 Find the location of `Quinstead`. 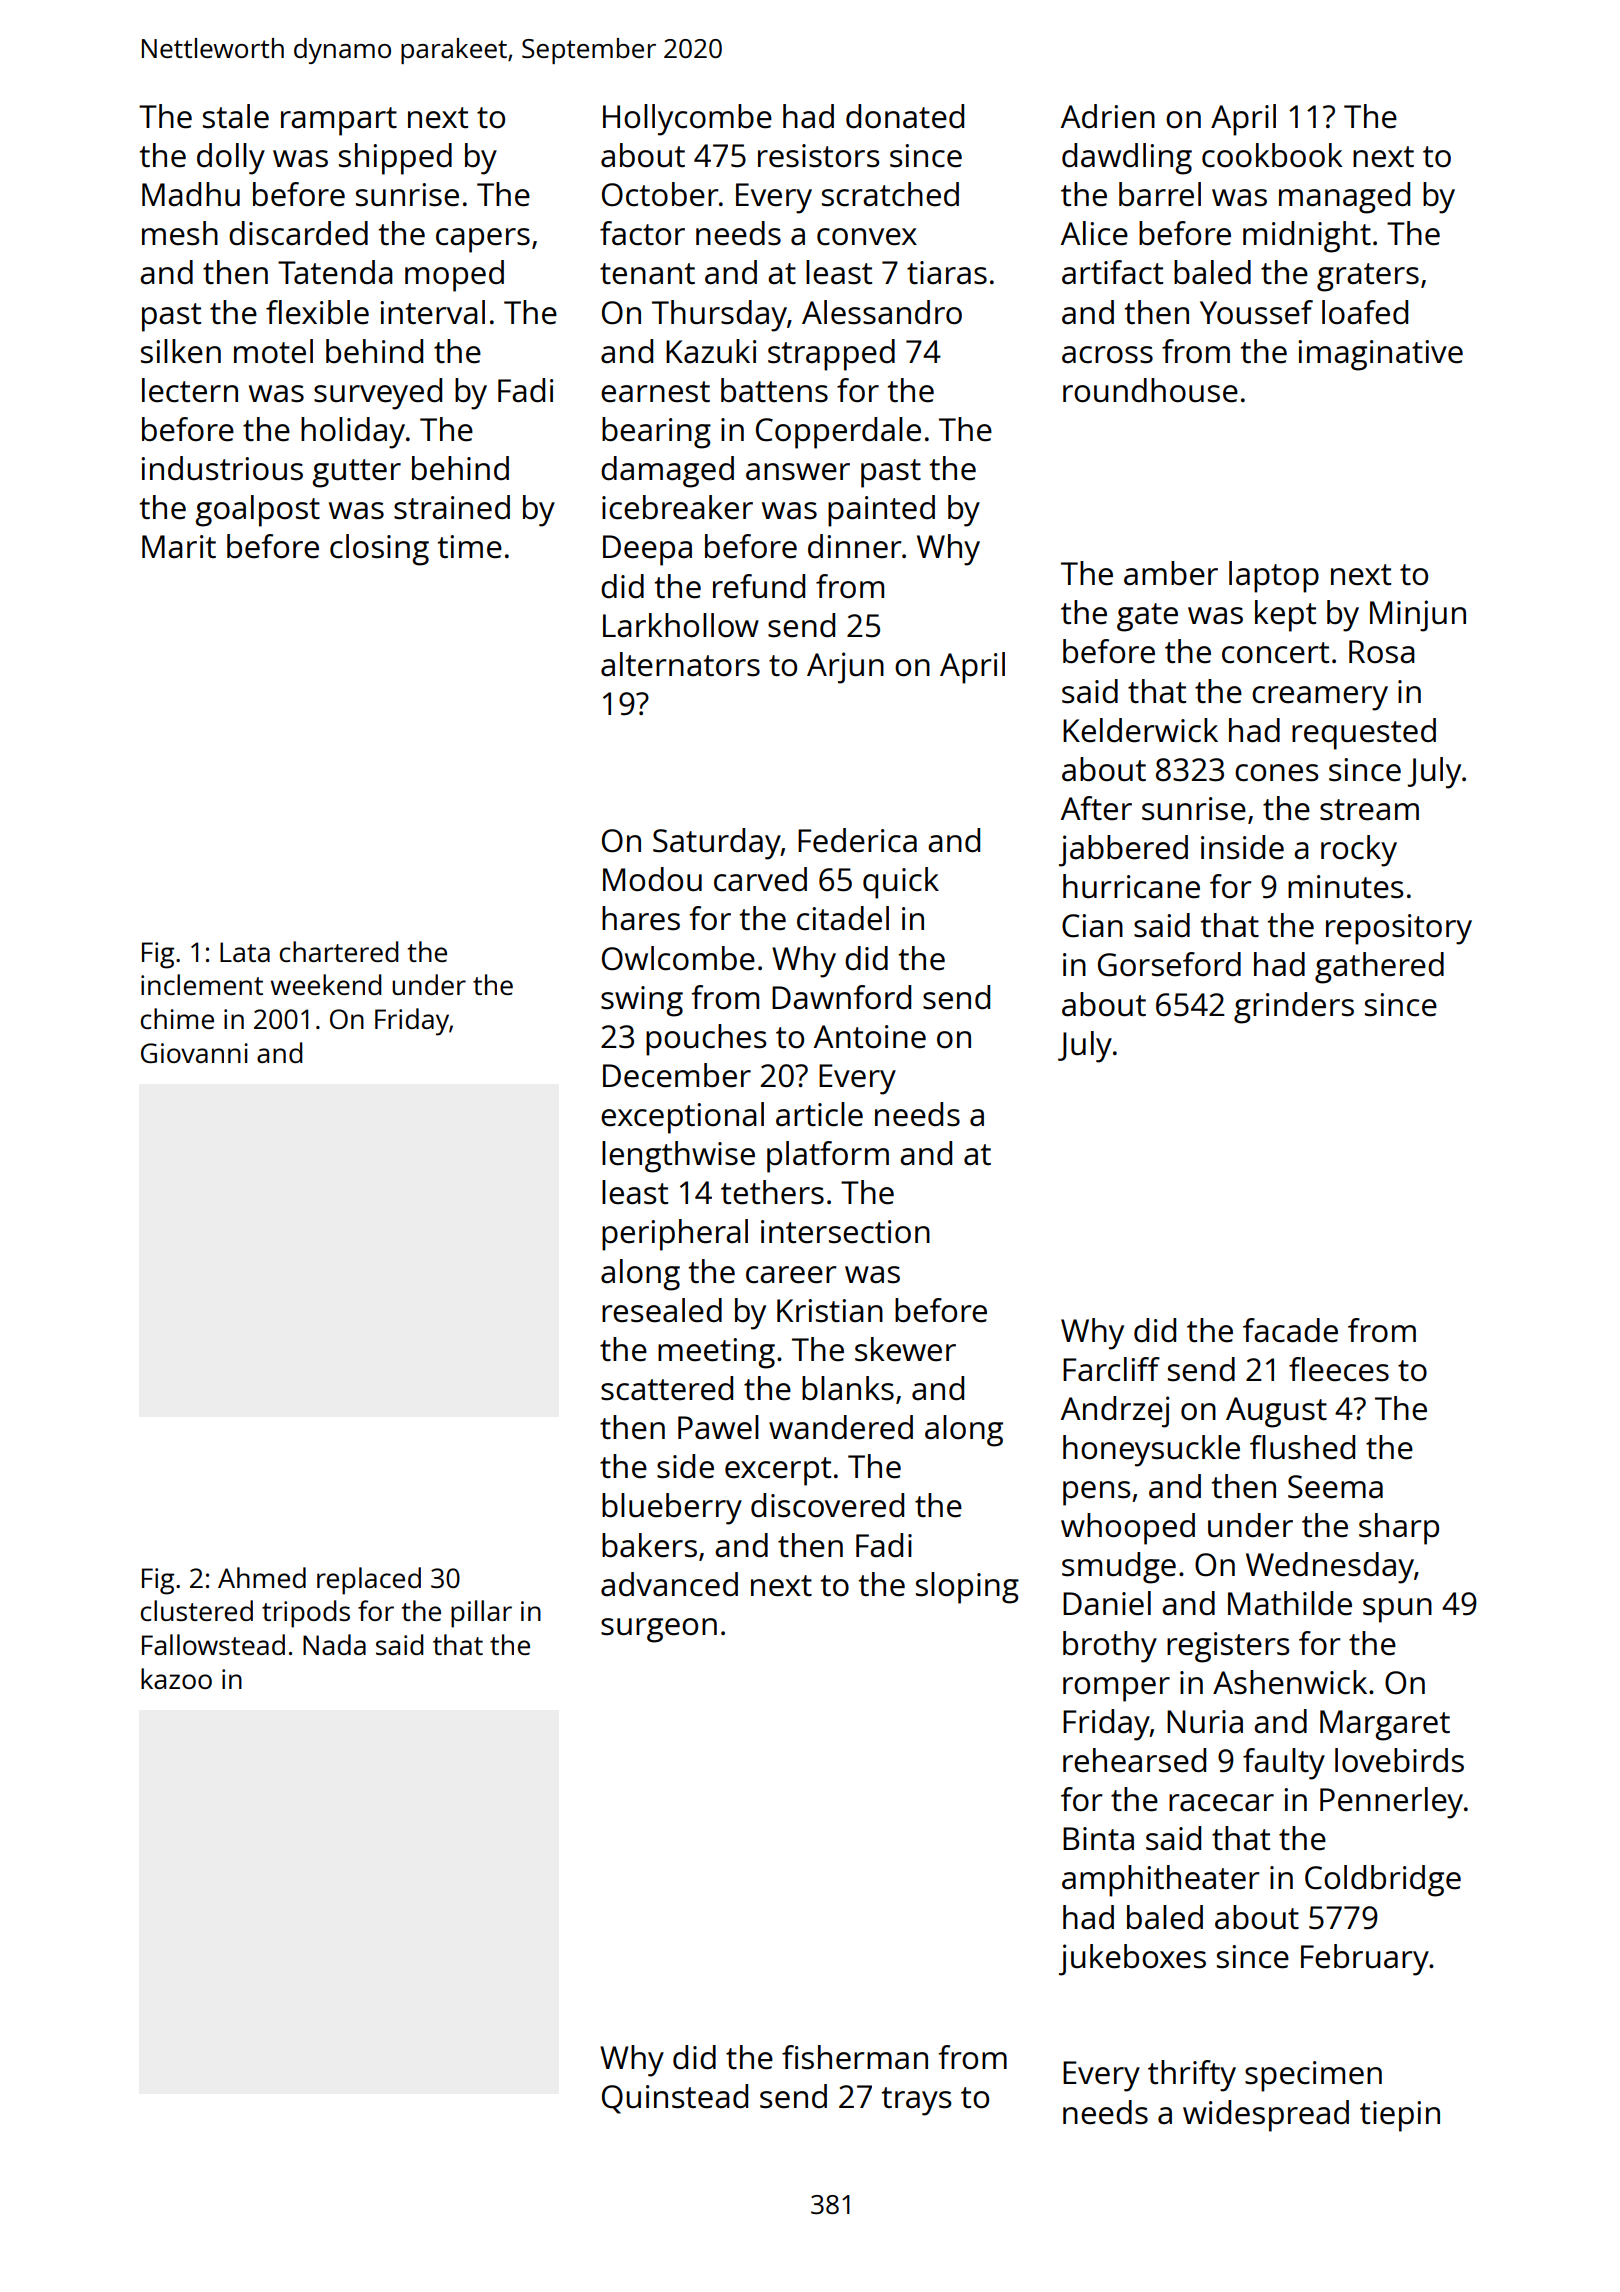

Quinstead is located at coordinates (675, 2099).
